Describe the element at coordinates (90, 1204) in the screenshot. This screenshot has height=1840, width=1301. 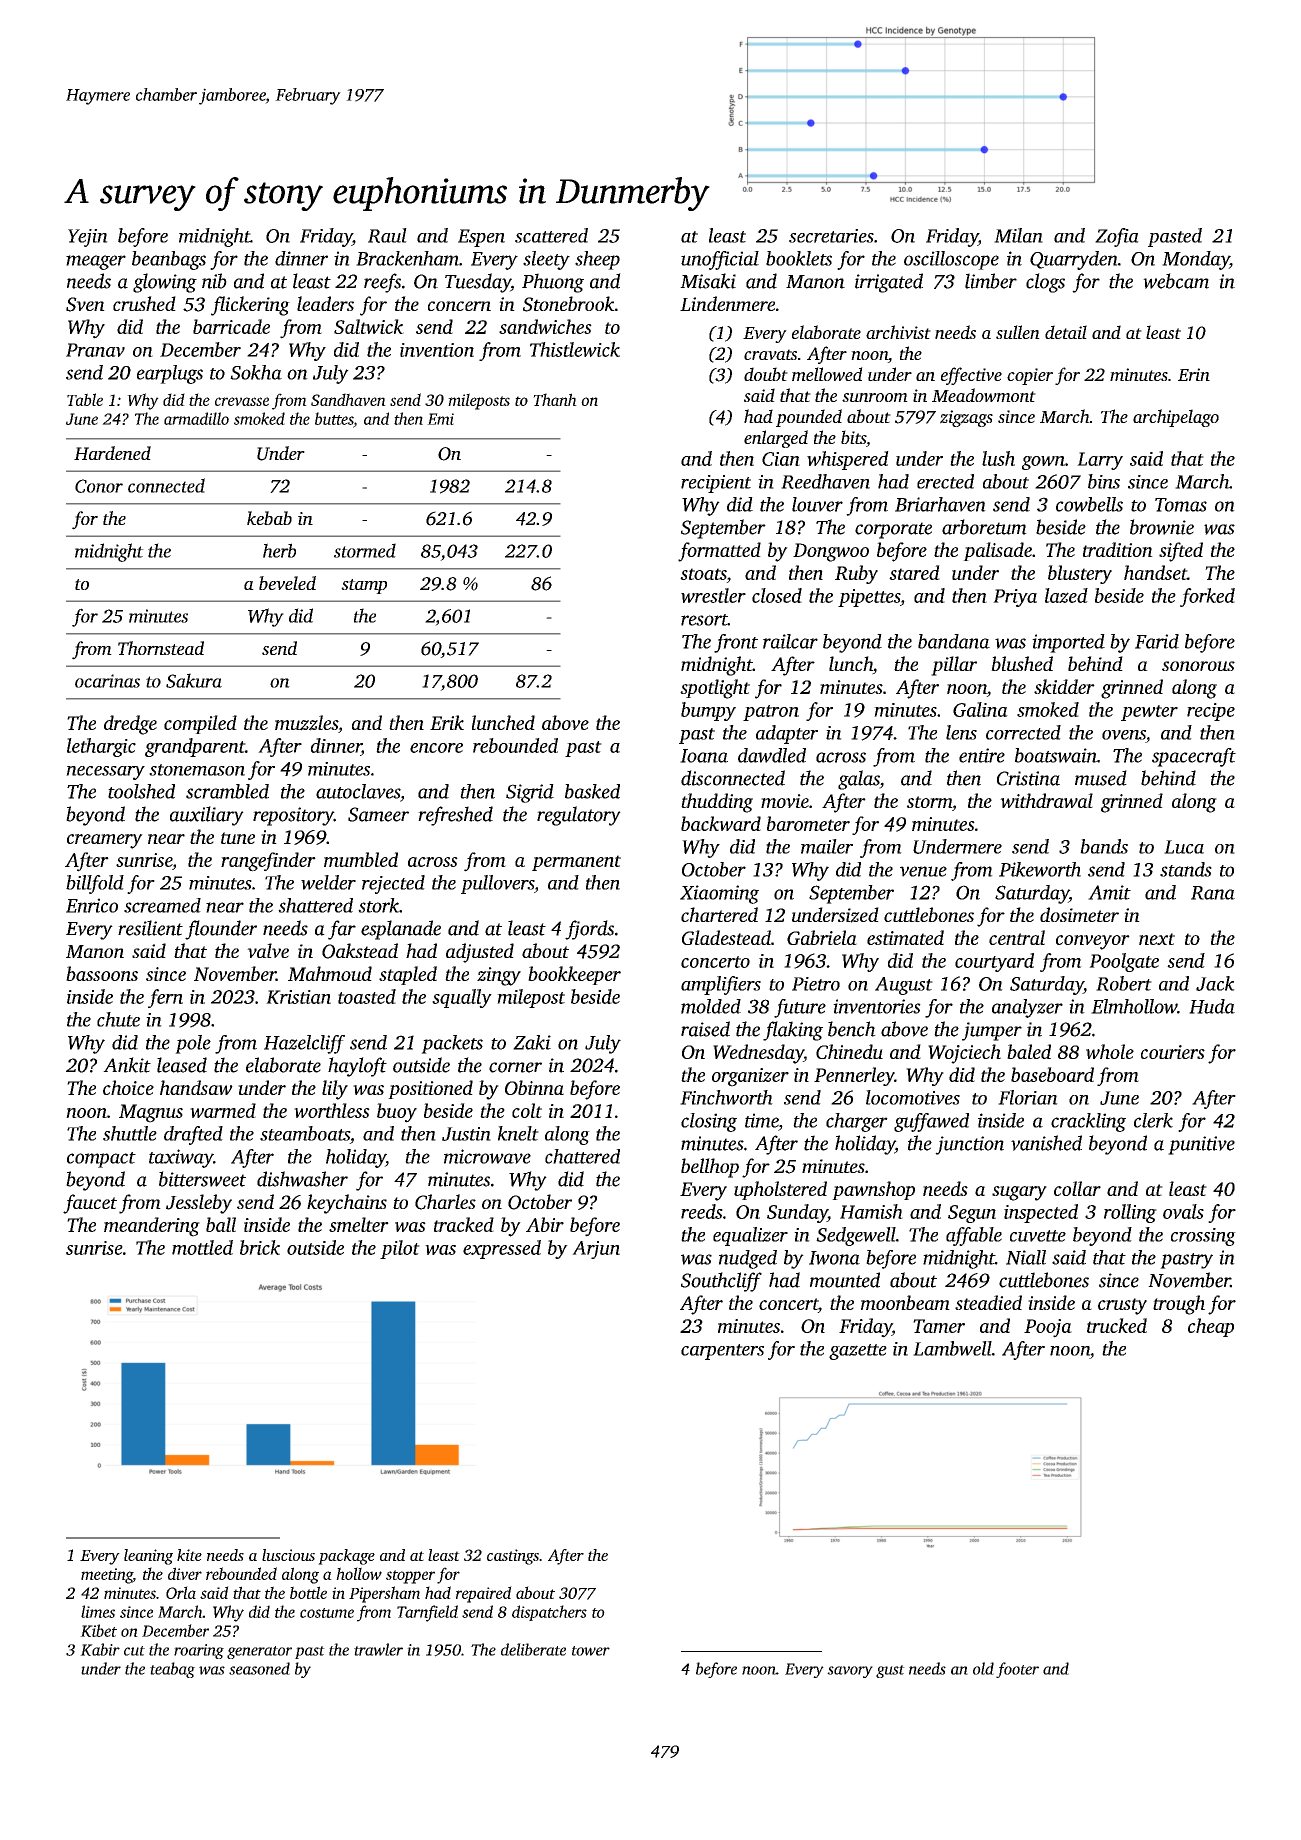
I see `faucet` at that location.
